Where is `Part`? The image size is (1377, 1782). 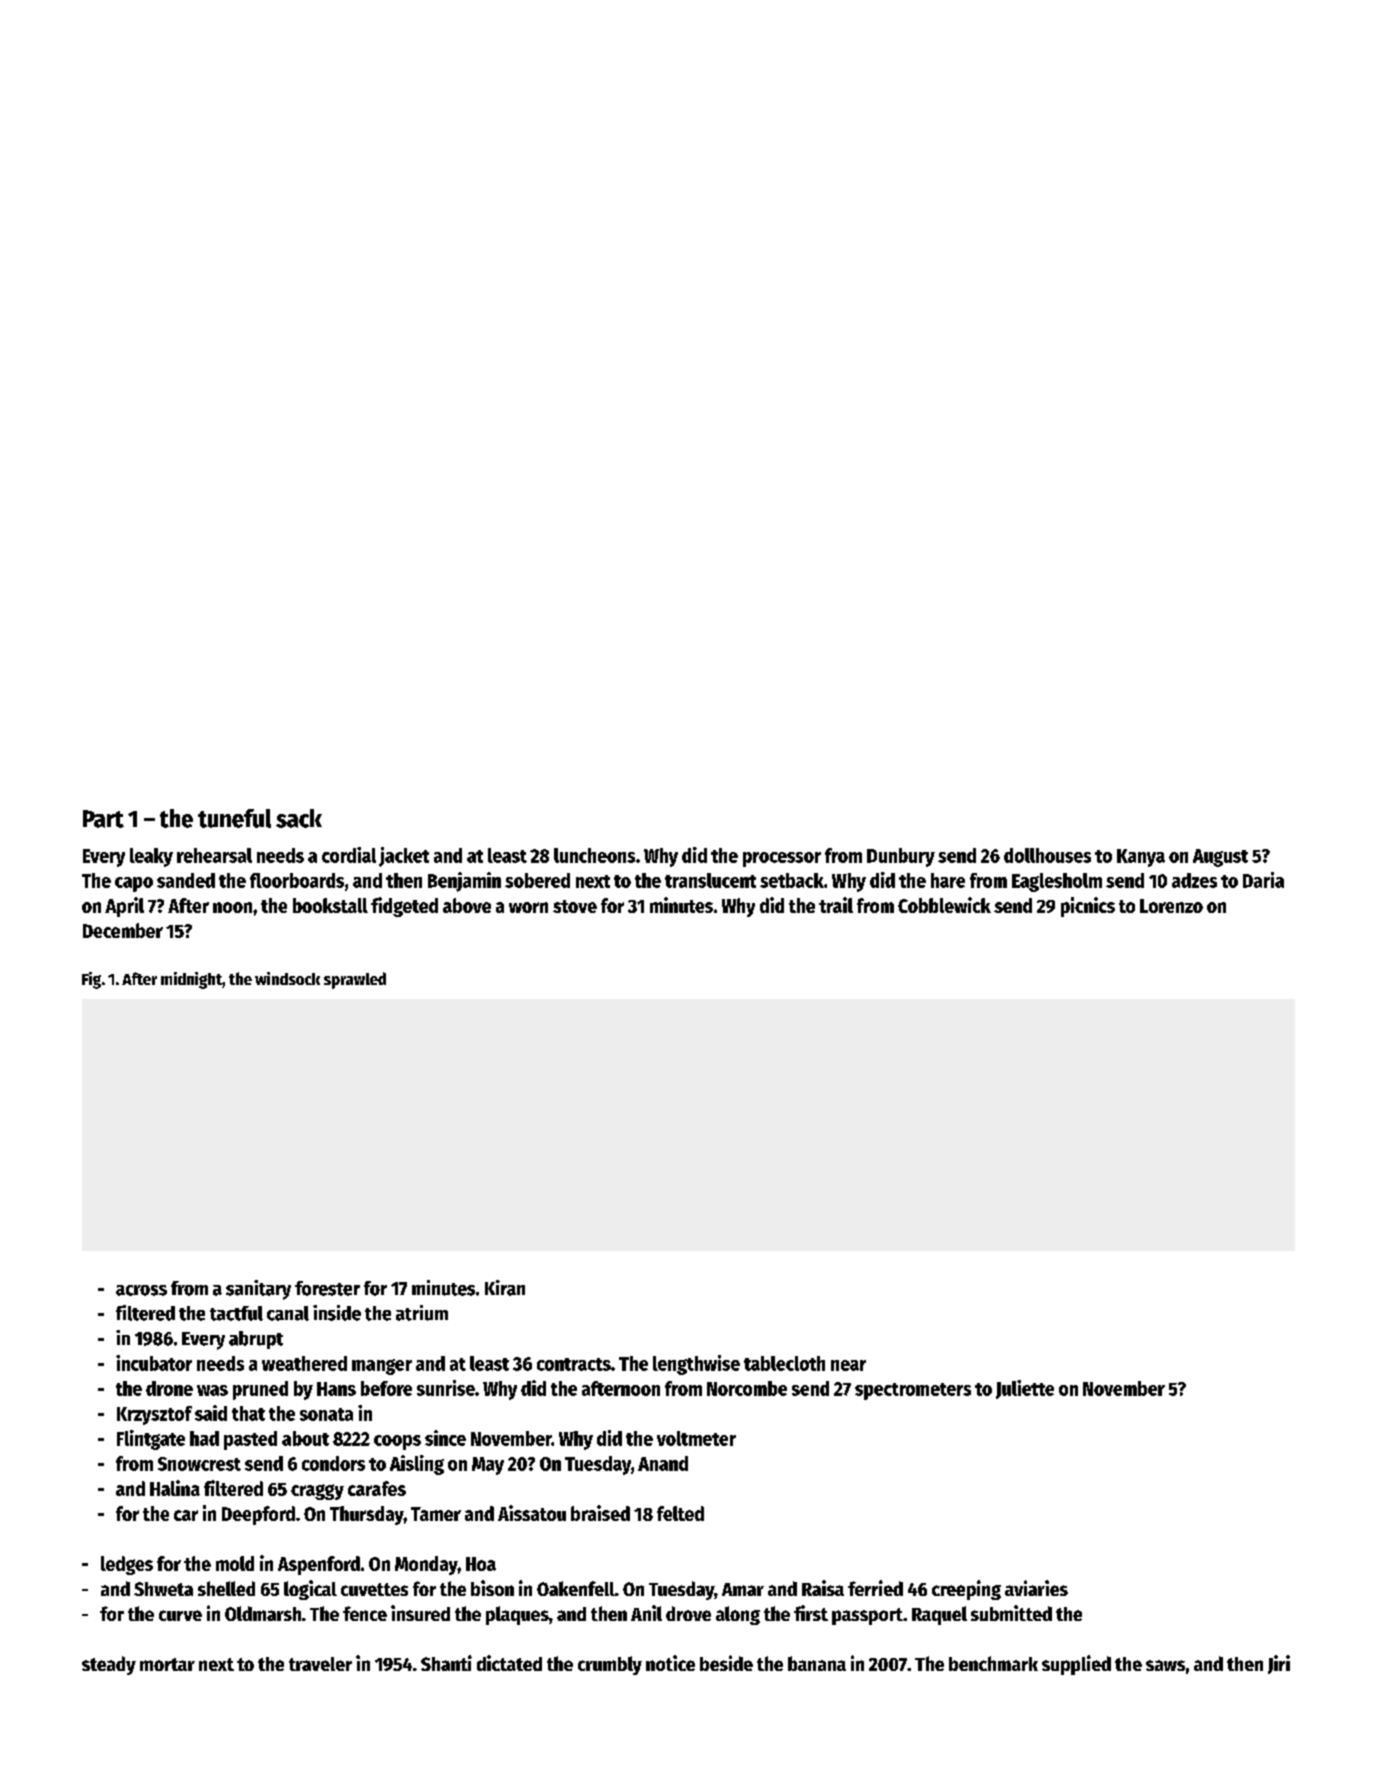 Part is located at coordinates (103, 819).
